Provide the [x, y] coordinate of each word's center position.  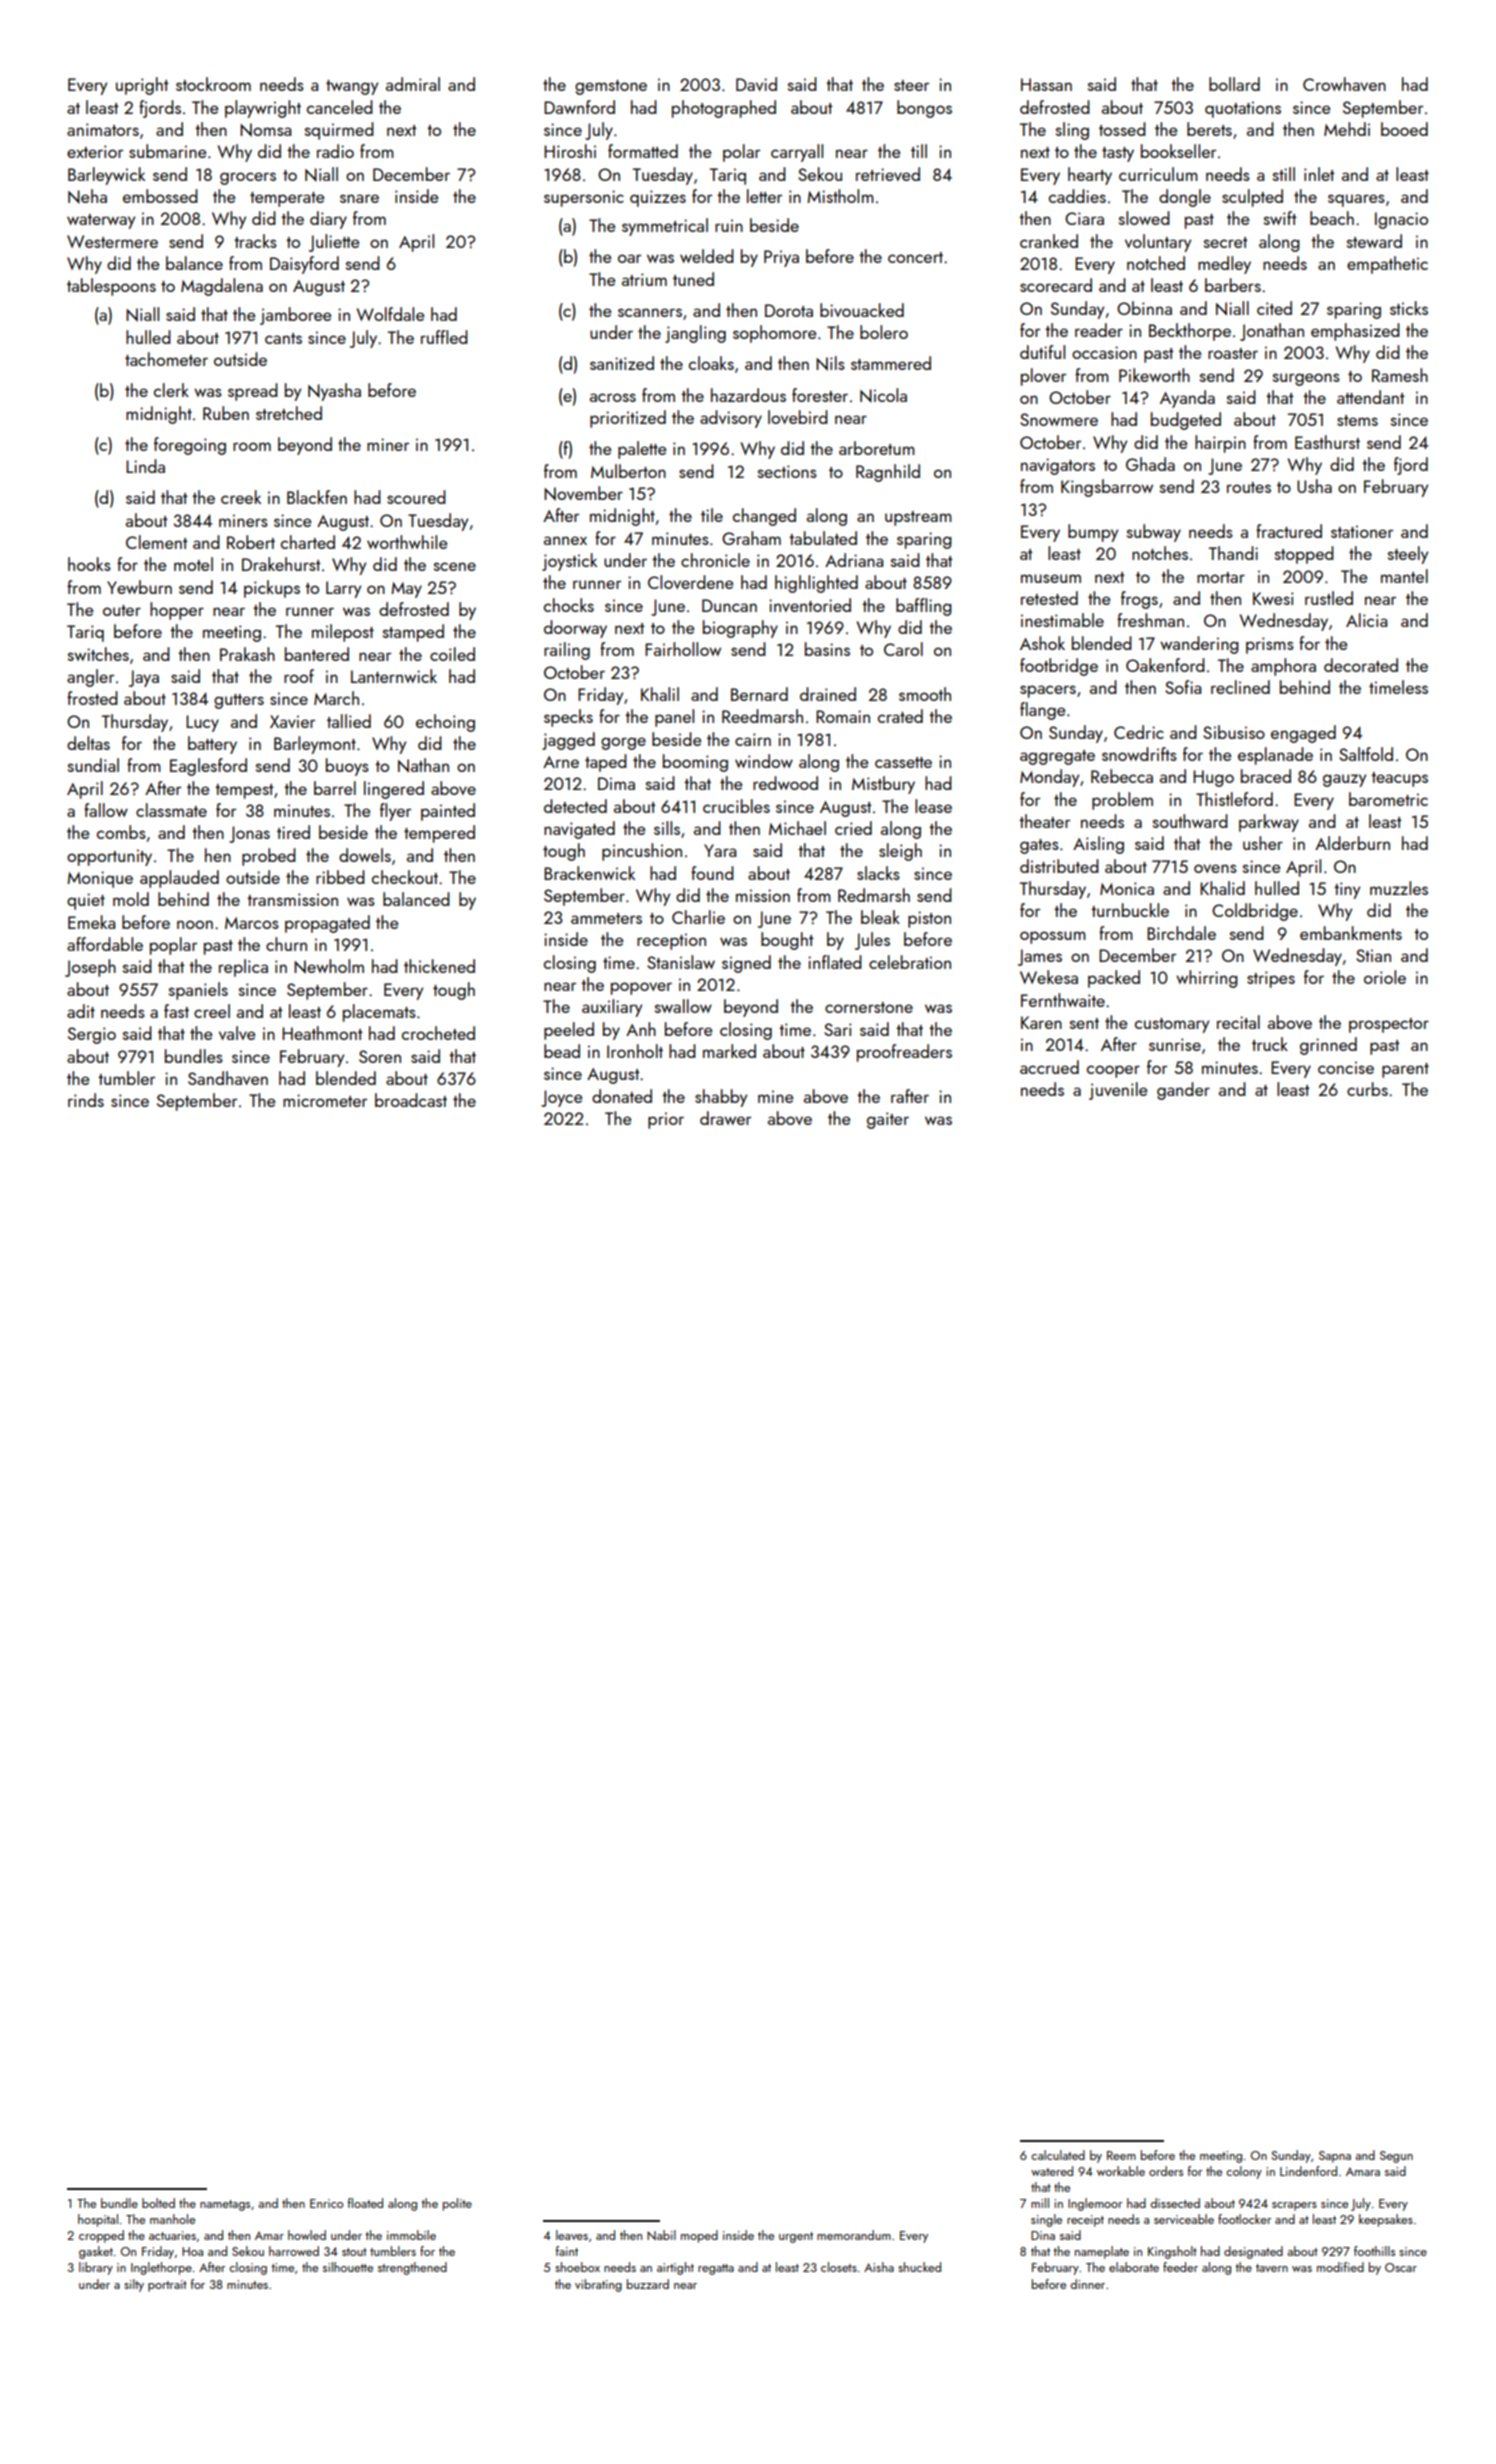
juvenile [1118, 1091]
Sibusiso [1234, 732]
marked [729, 1051]
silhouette [348, 2267]
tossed [1122, 129]
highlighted [816, 584]
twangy [352, 87]
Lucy [202, 723]
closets [839, 2267]
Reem [1121, 2155]
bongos [924, 109]
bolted [158, 2203]
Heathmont [322, 1033]
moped [699, 2236]
